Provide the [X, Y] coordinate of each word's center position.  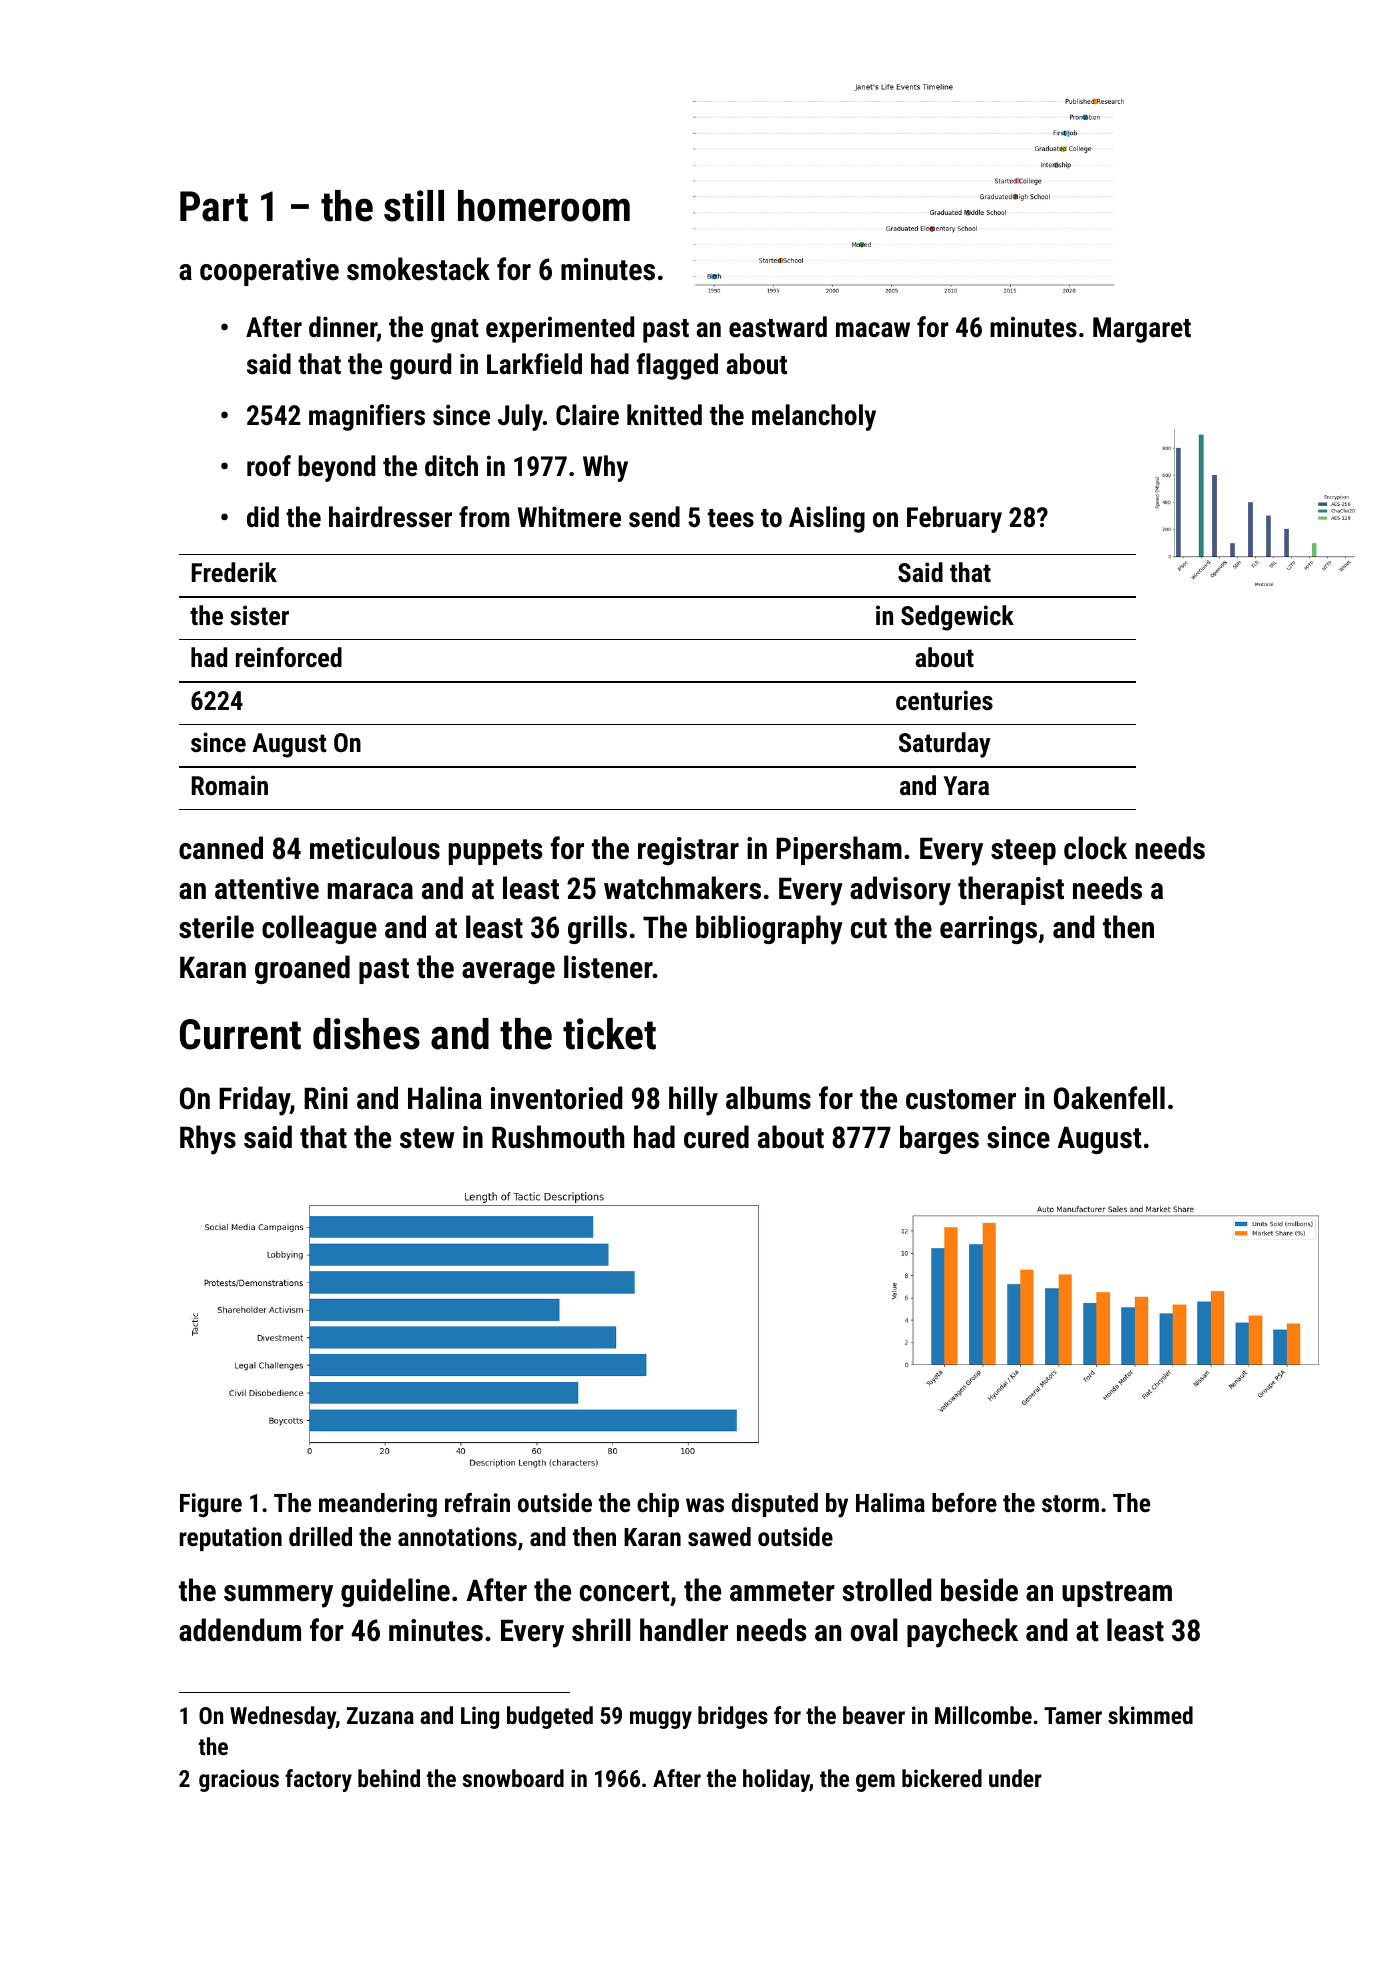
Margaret [1142, 330]
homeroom [544, 206]
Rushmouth [558, 1137]
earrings [988, 930]
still [414, 206]
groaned [302, 969]
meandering [378, 1505]
